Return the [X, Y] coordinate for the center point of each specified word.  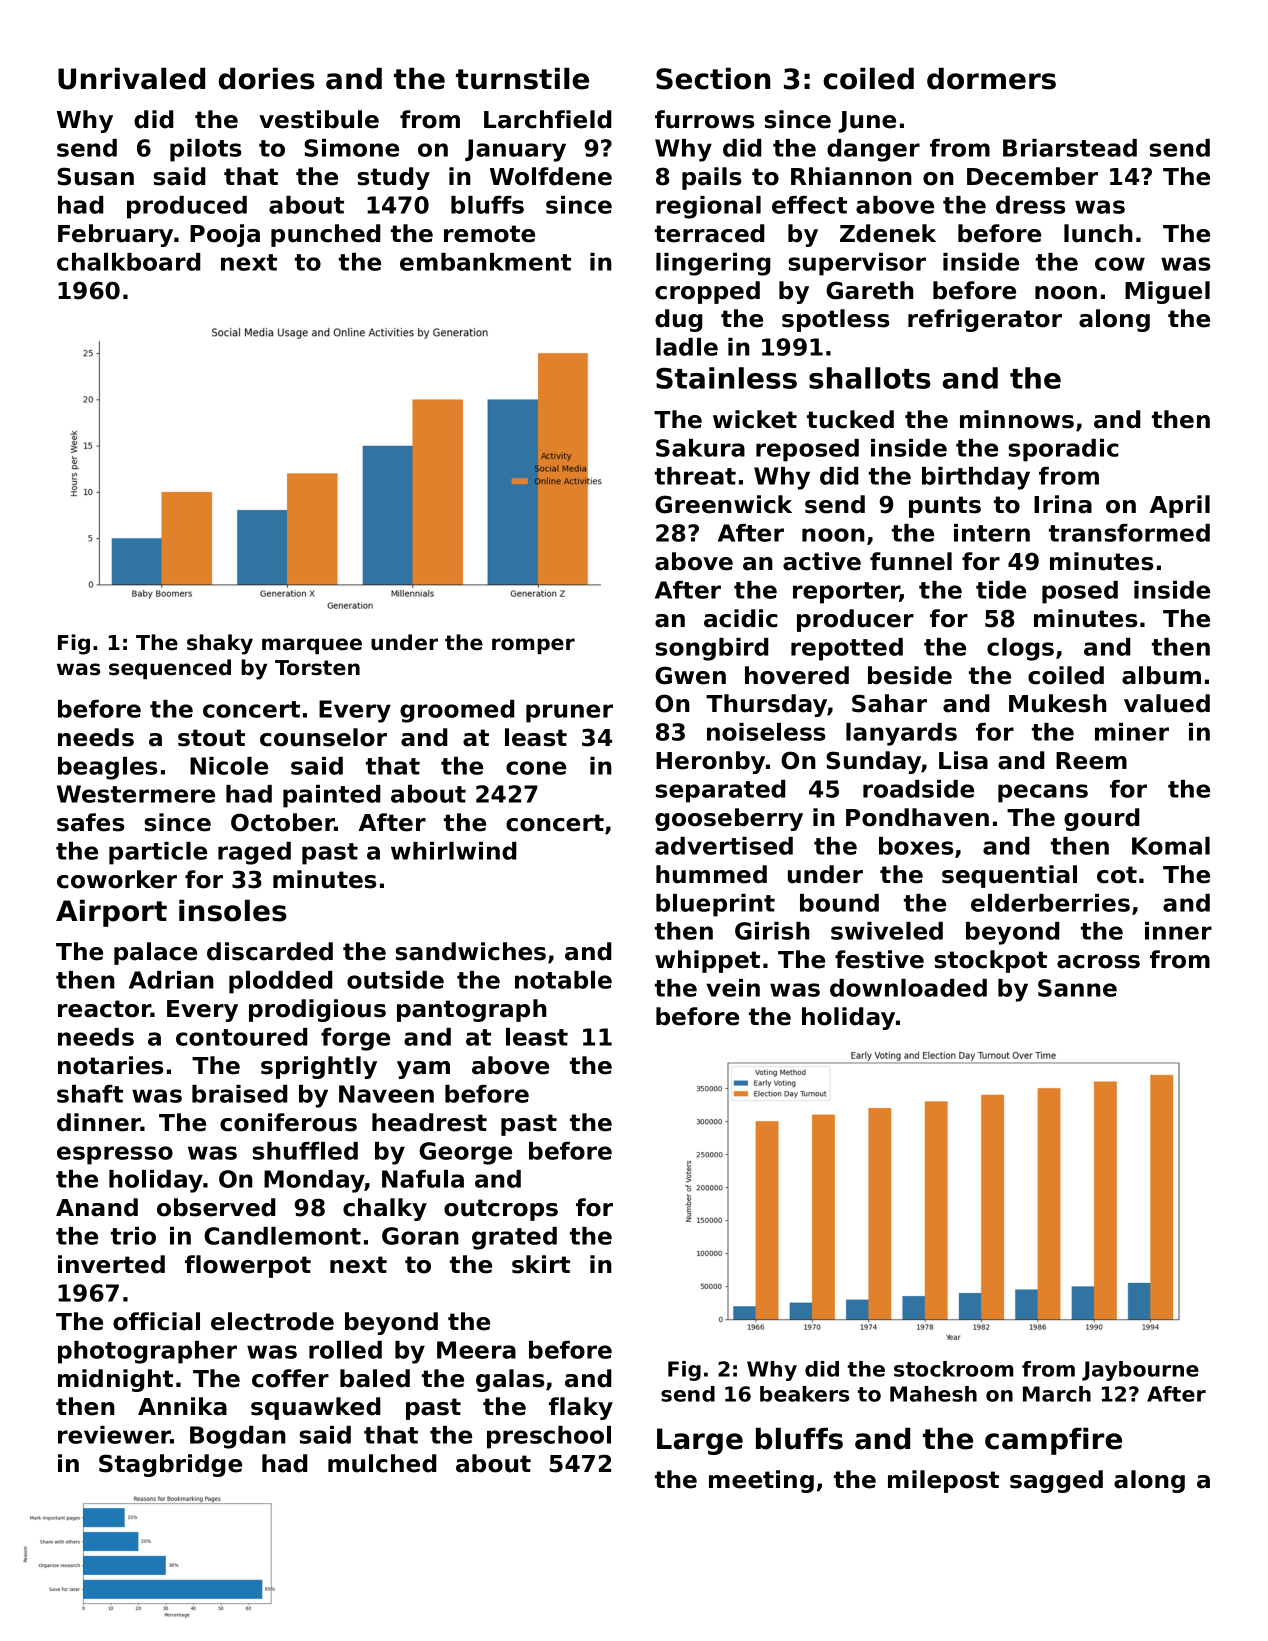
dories [267, 78]
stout [211, 738]
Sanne [1077, 988]
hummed [711, 874]
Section [713, 78]
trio [133, 1236]
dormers [991, 78]
